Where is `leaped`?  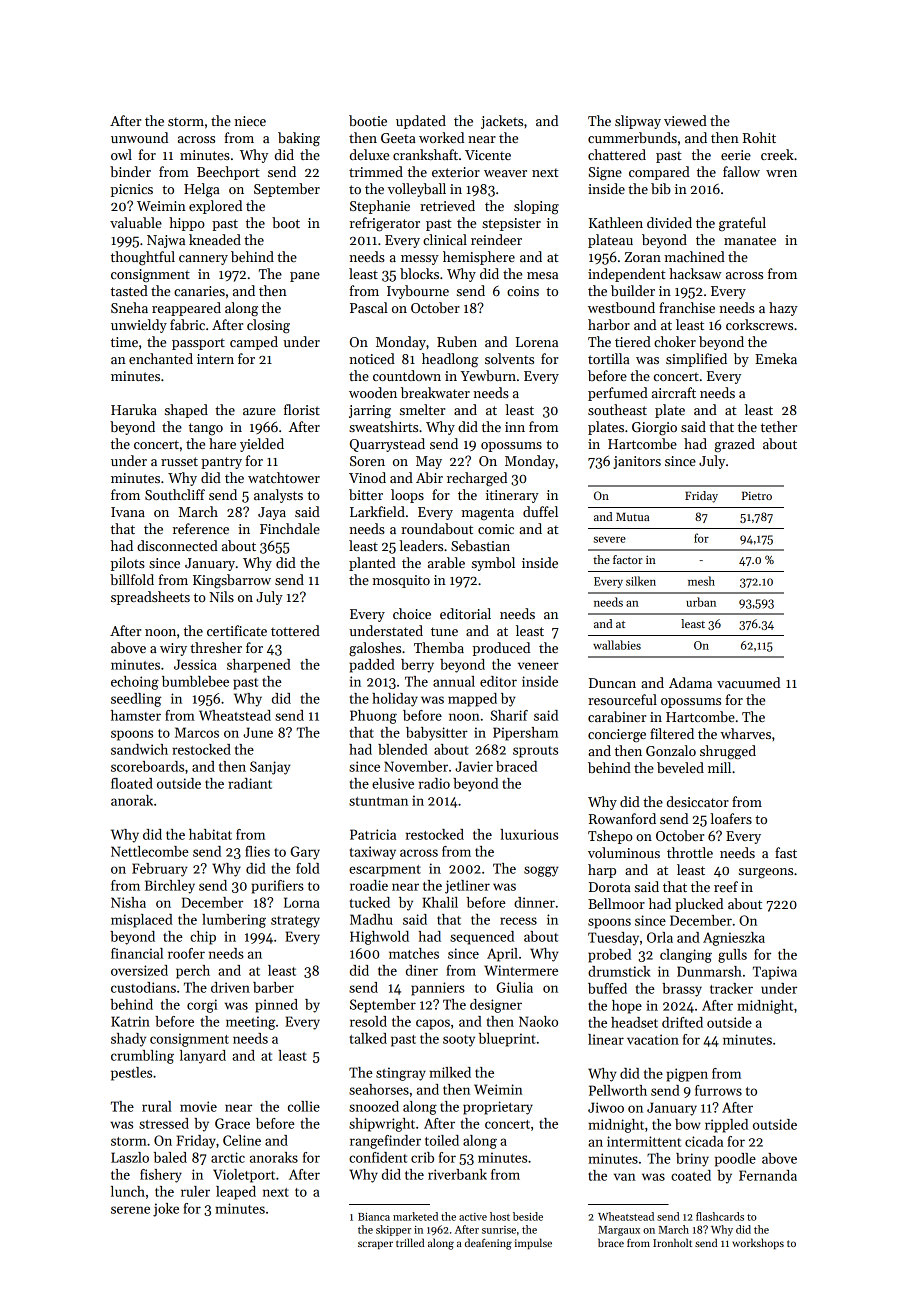 leaped is located at coordinates (236, 1193).
